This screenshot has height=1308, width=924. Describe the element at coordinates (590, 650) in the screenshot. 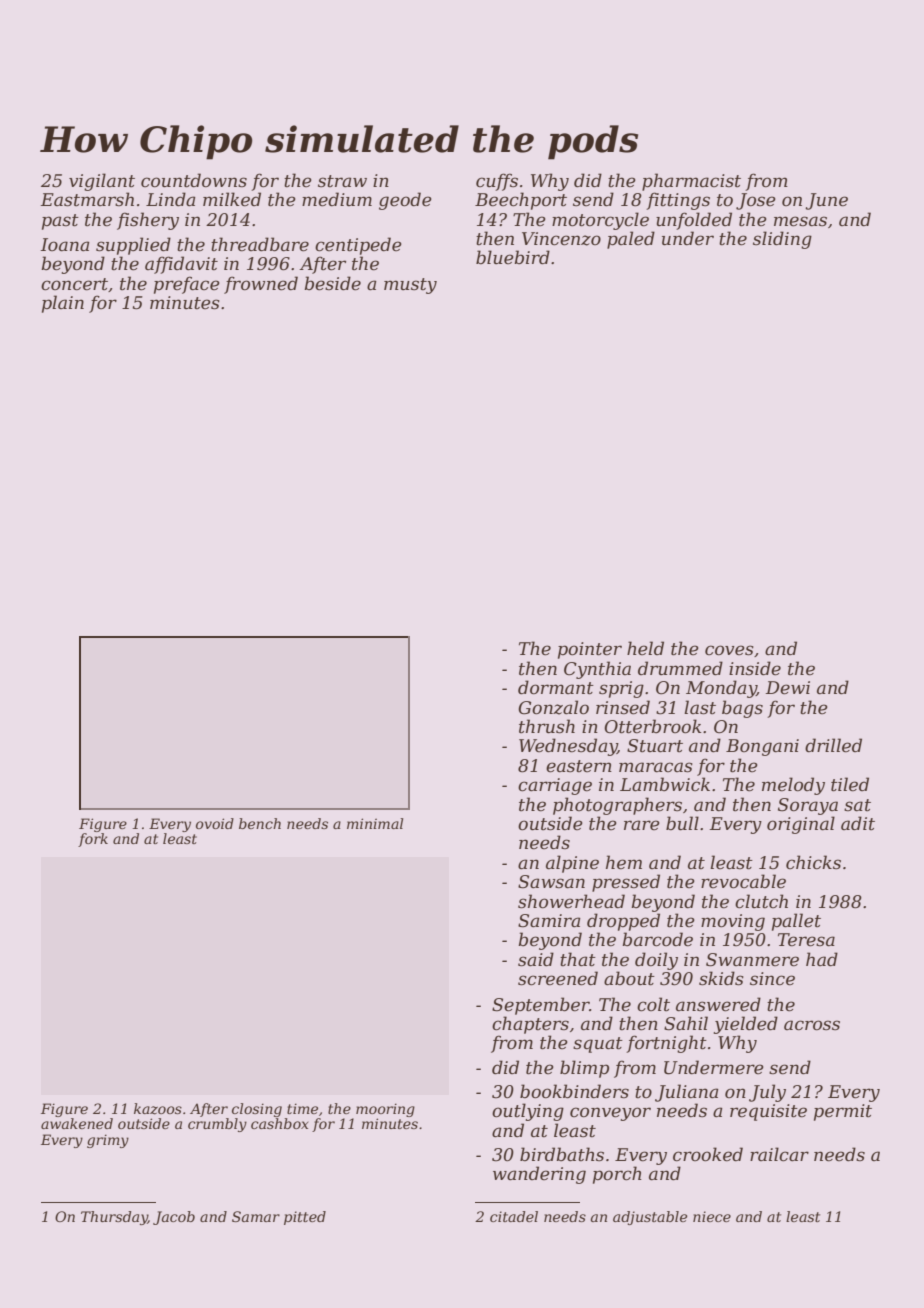

I see `pointer` at that location.
